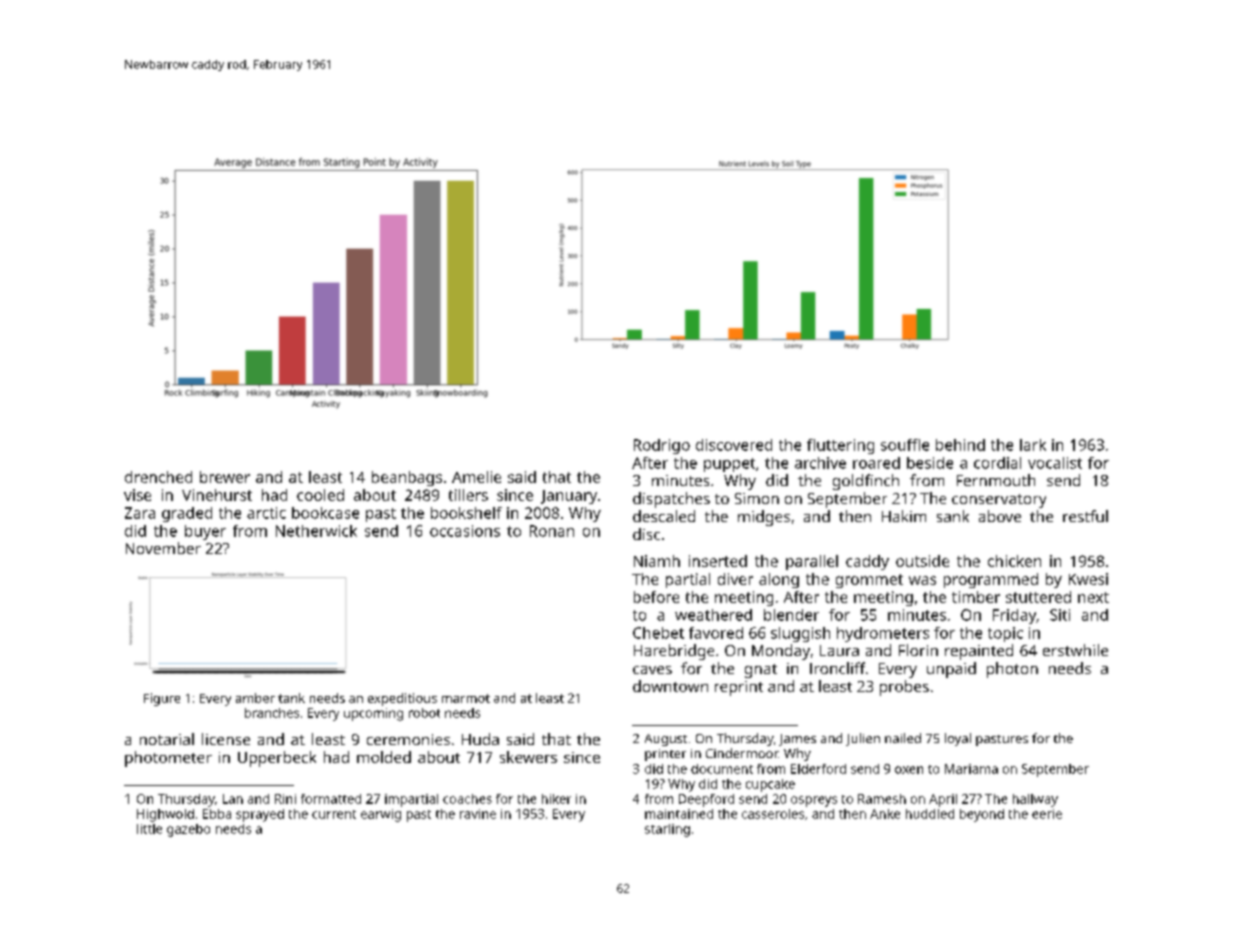 This image has width=1233, height=952. What do you see at coordinates (960, 445) in the image?
I see `behind` at bounding box center [960, 445].
